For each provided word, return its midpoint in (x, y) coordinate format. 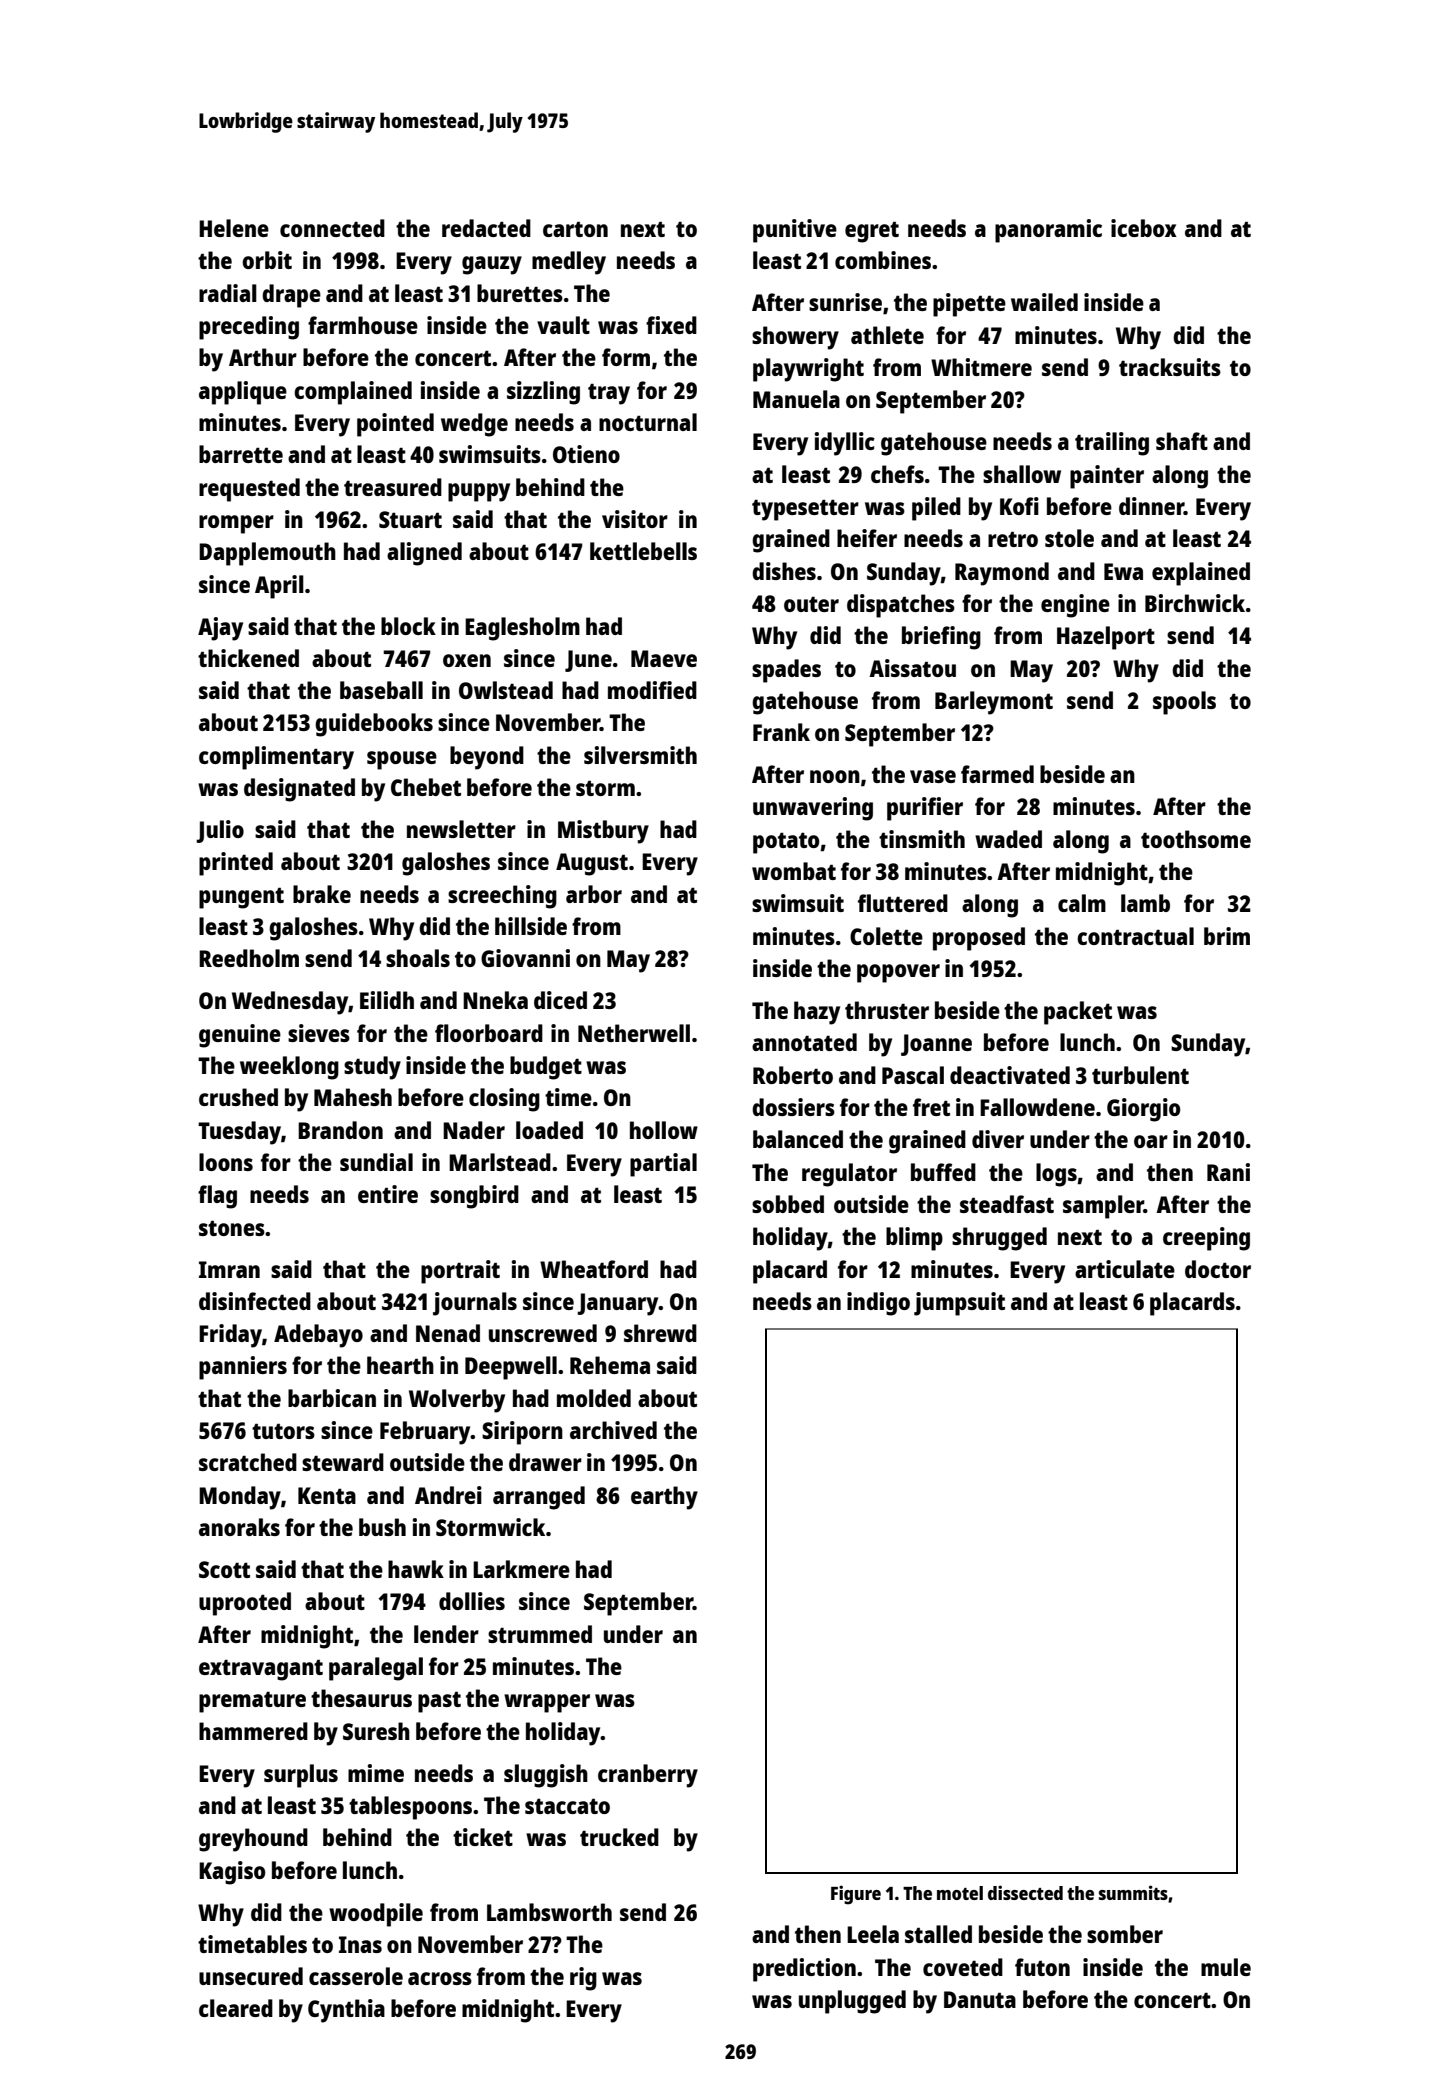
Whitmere (981, 367)
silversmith (640, 755)
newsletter (461, 829)
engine (1075, 606)
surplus (301, 1776)
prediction (804, 1970)
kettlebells (643, 551)
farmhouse (363, 325)
